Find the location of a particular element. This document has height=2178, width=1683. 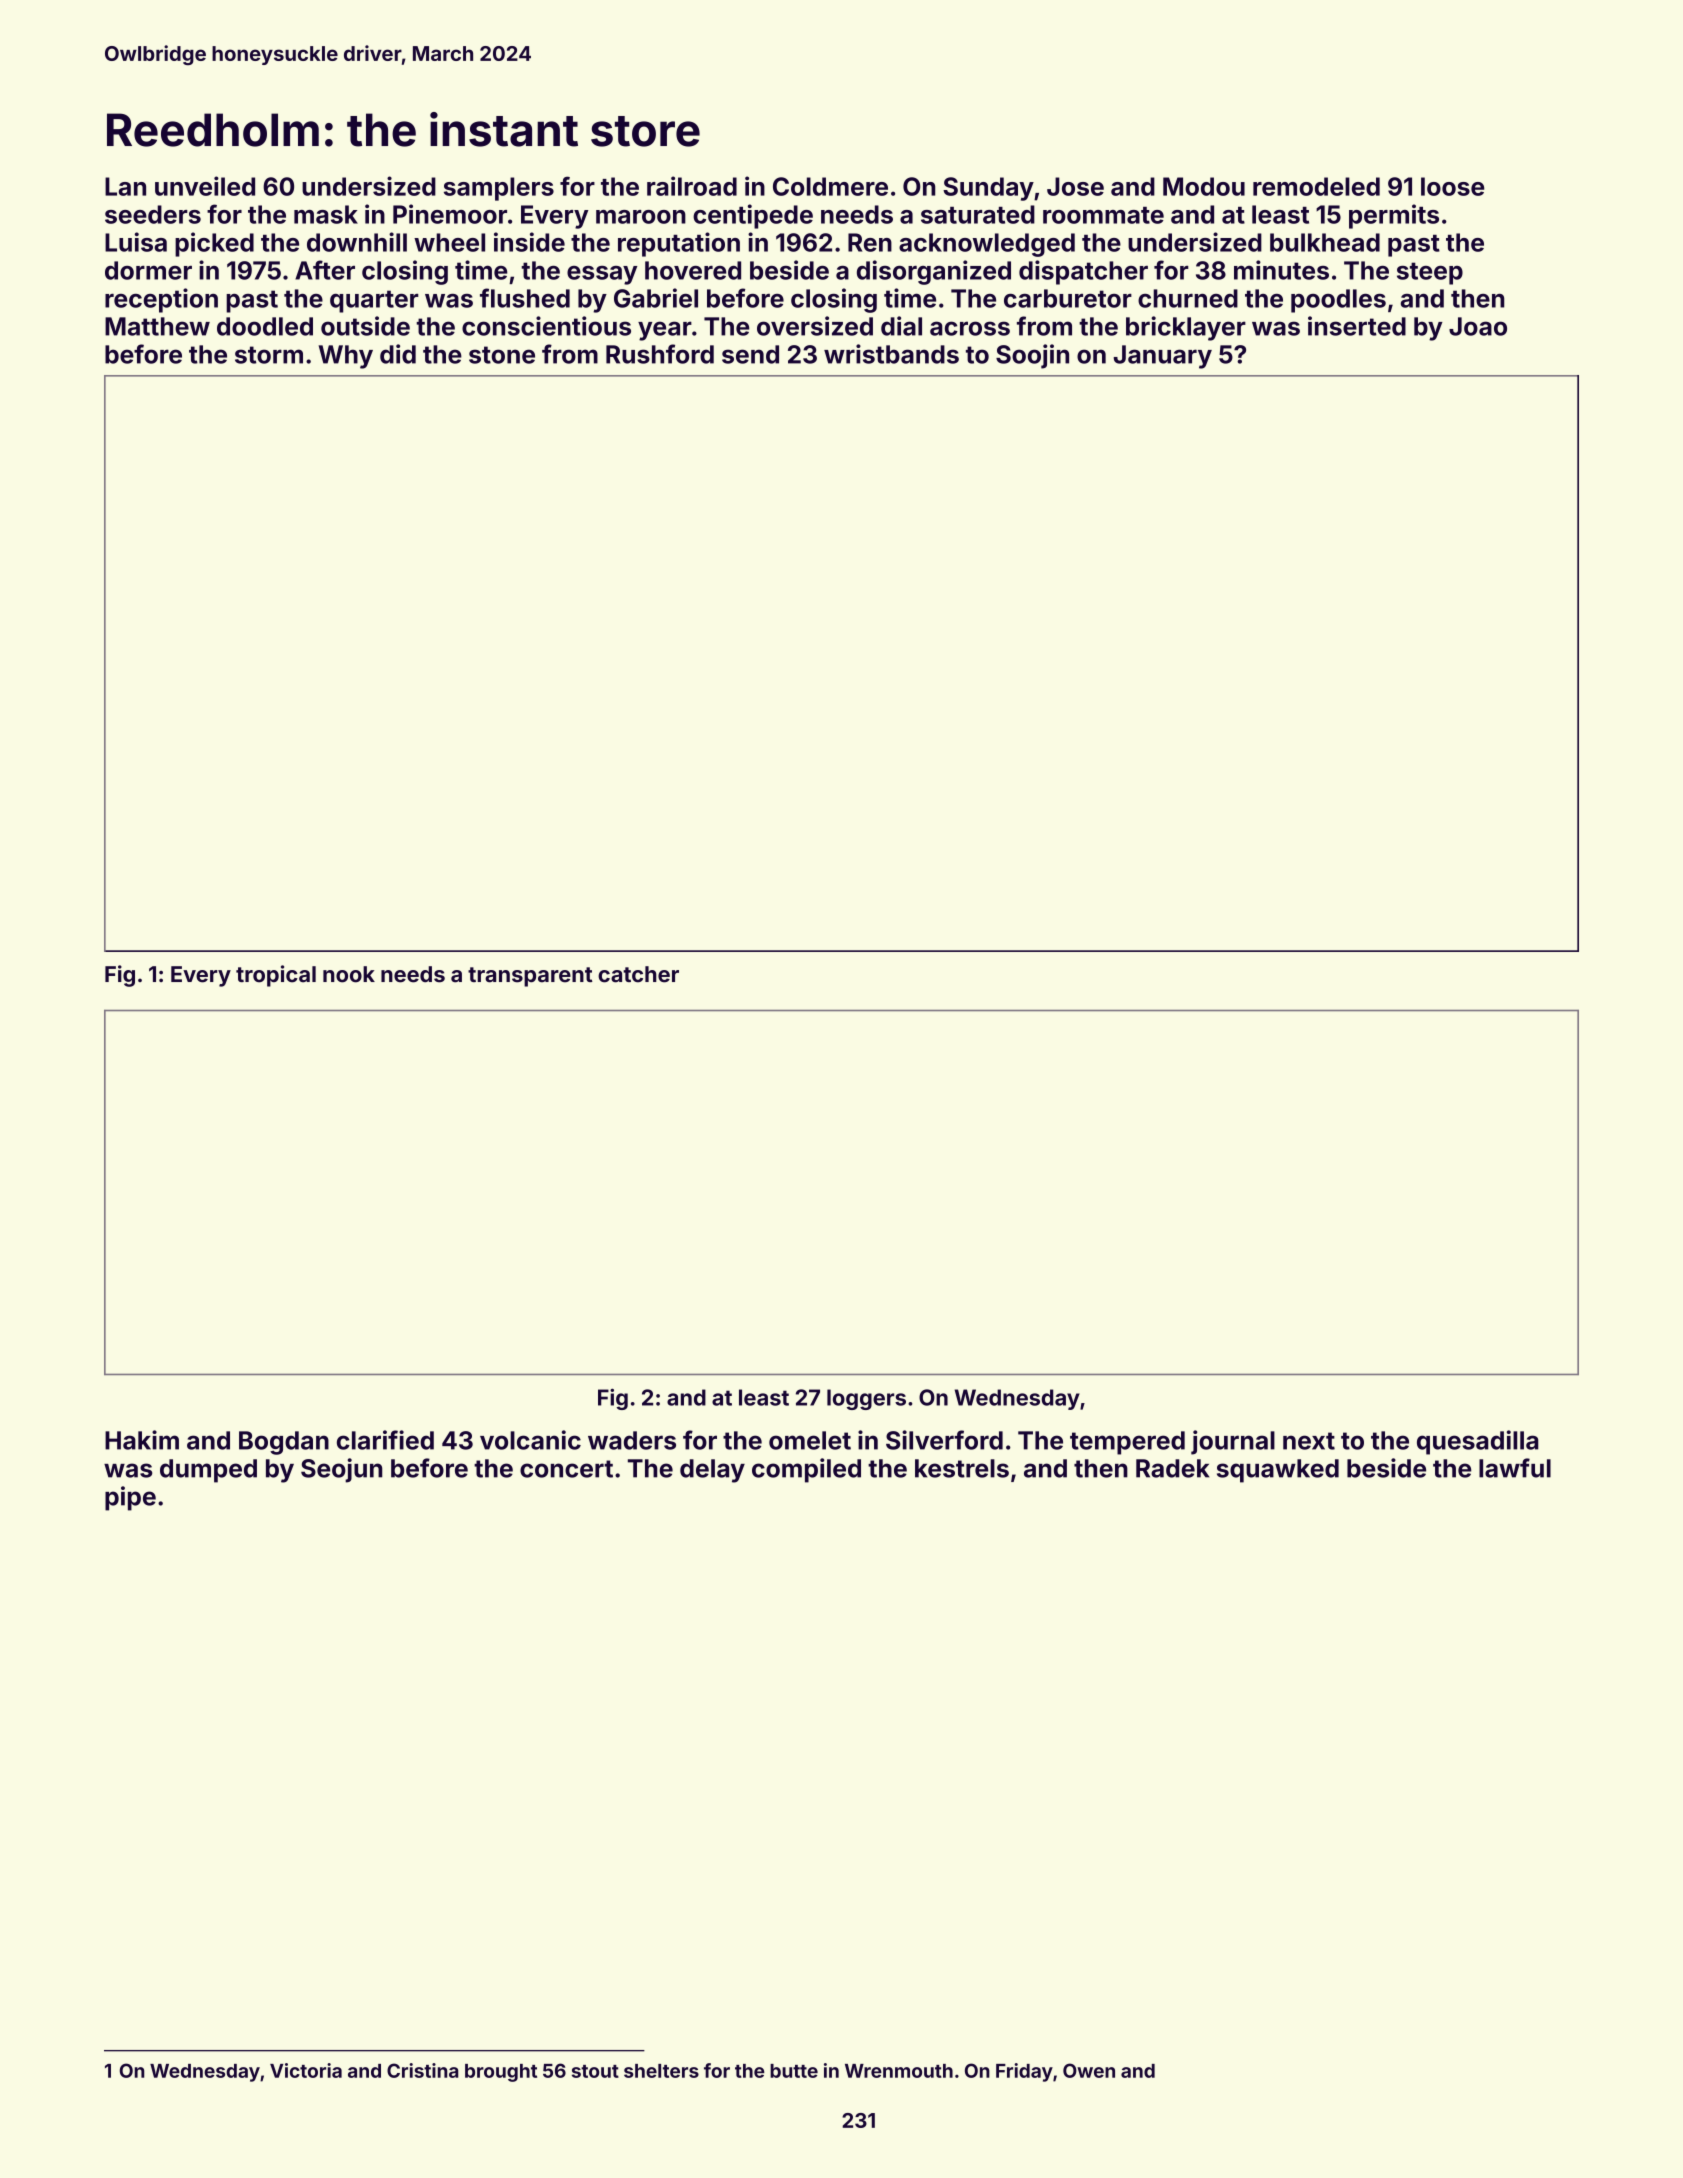

Victoria is located at coordinates (306, 2070).
